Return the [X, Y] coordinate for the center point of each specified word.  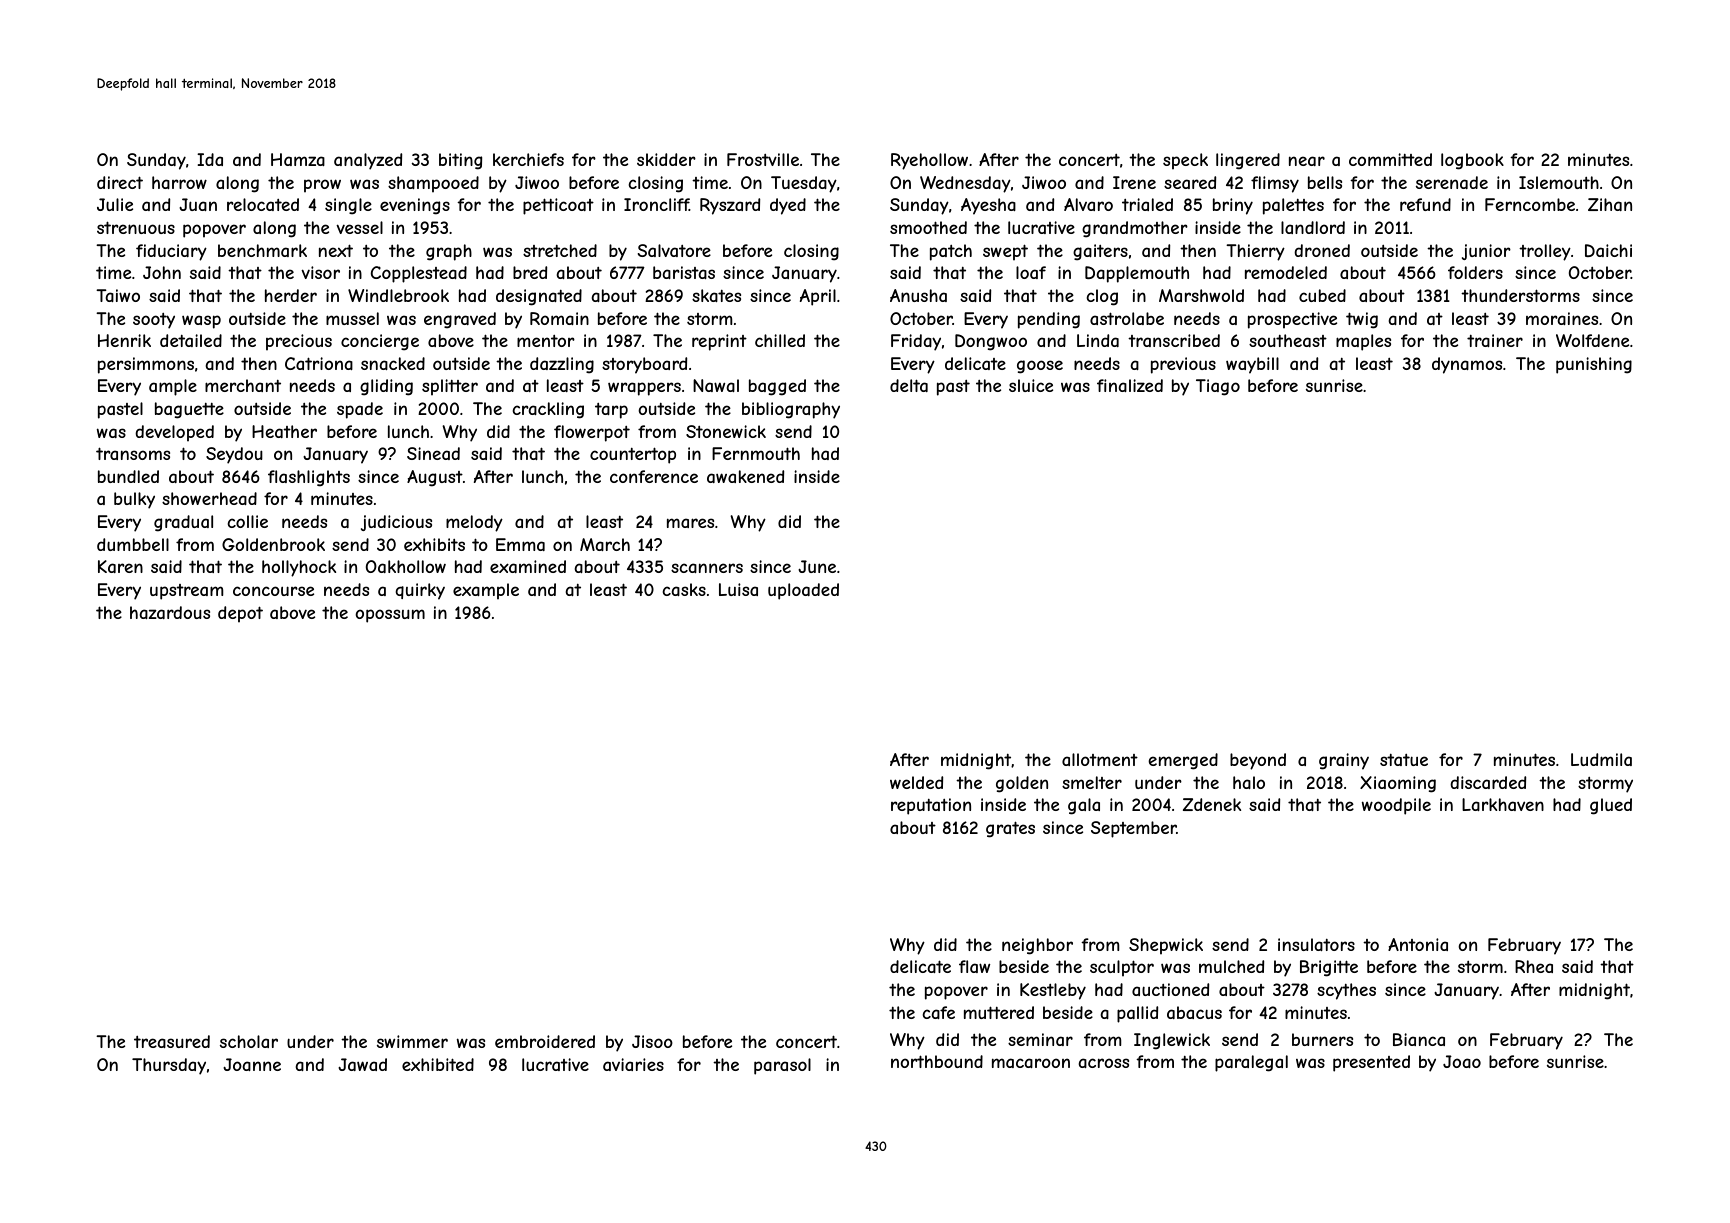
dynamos [1467, 365]
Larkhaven [1503, 804]
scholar [249, 1041]
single [348, 206]
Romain [559, 318]
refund [1425, 204]
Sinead [433, 453]
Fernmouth [756, 453]
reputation [931, 806]
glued [1611, 806]
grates [1010, 829]
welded [916, 782]
